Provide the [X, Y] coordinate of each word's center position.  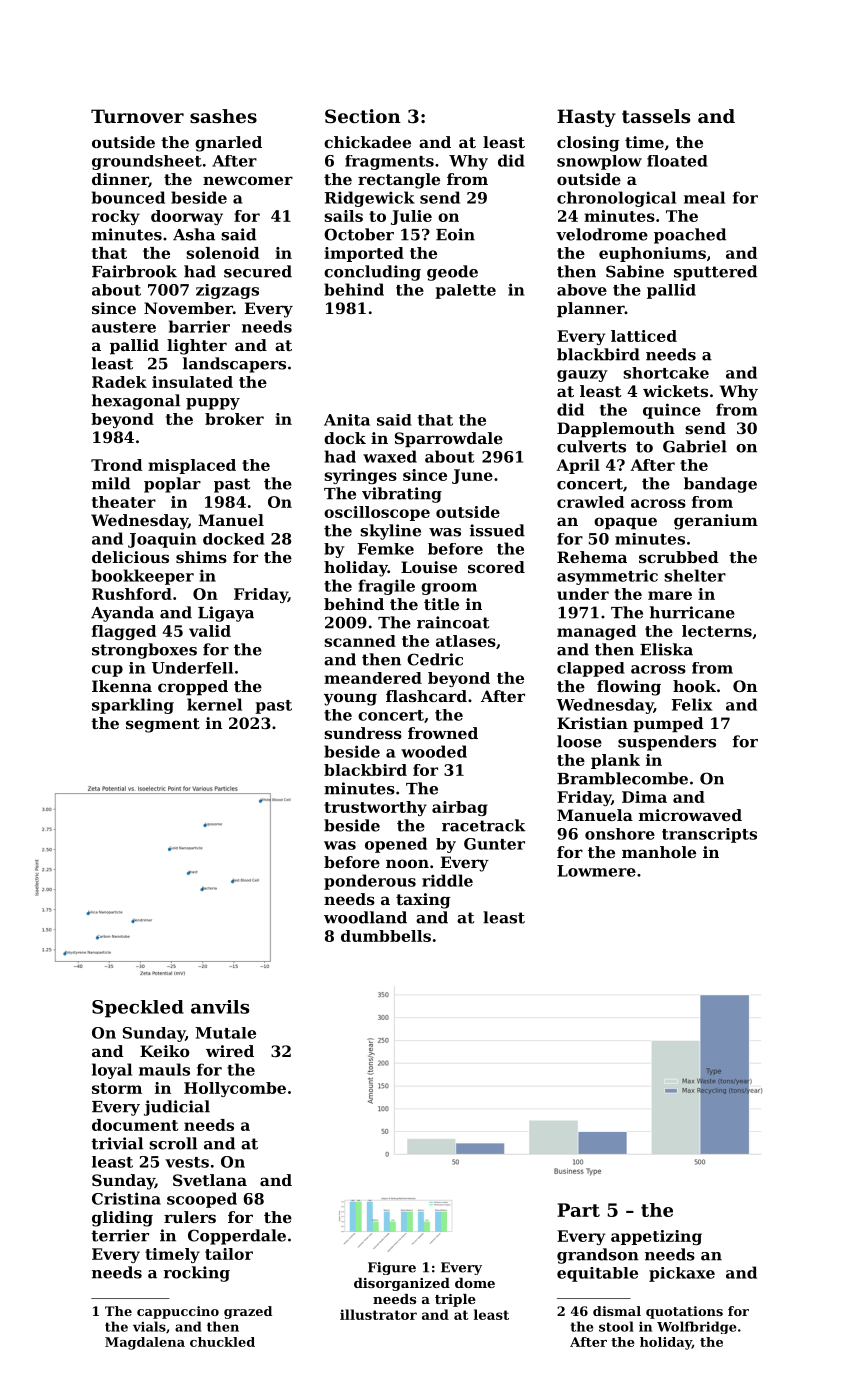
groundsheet [147, 162]
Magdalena [145, 1343]
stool [616, 1326]
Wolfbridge [697, 1327]
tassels [656, 116]
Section [363, 116]
